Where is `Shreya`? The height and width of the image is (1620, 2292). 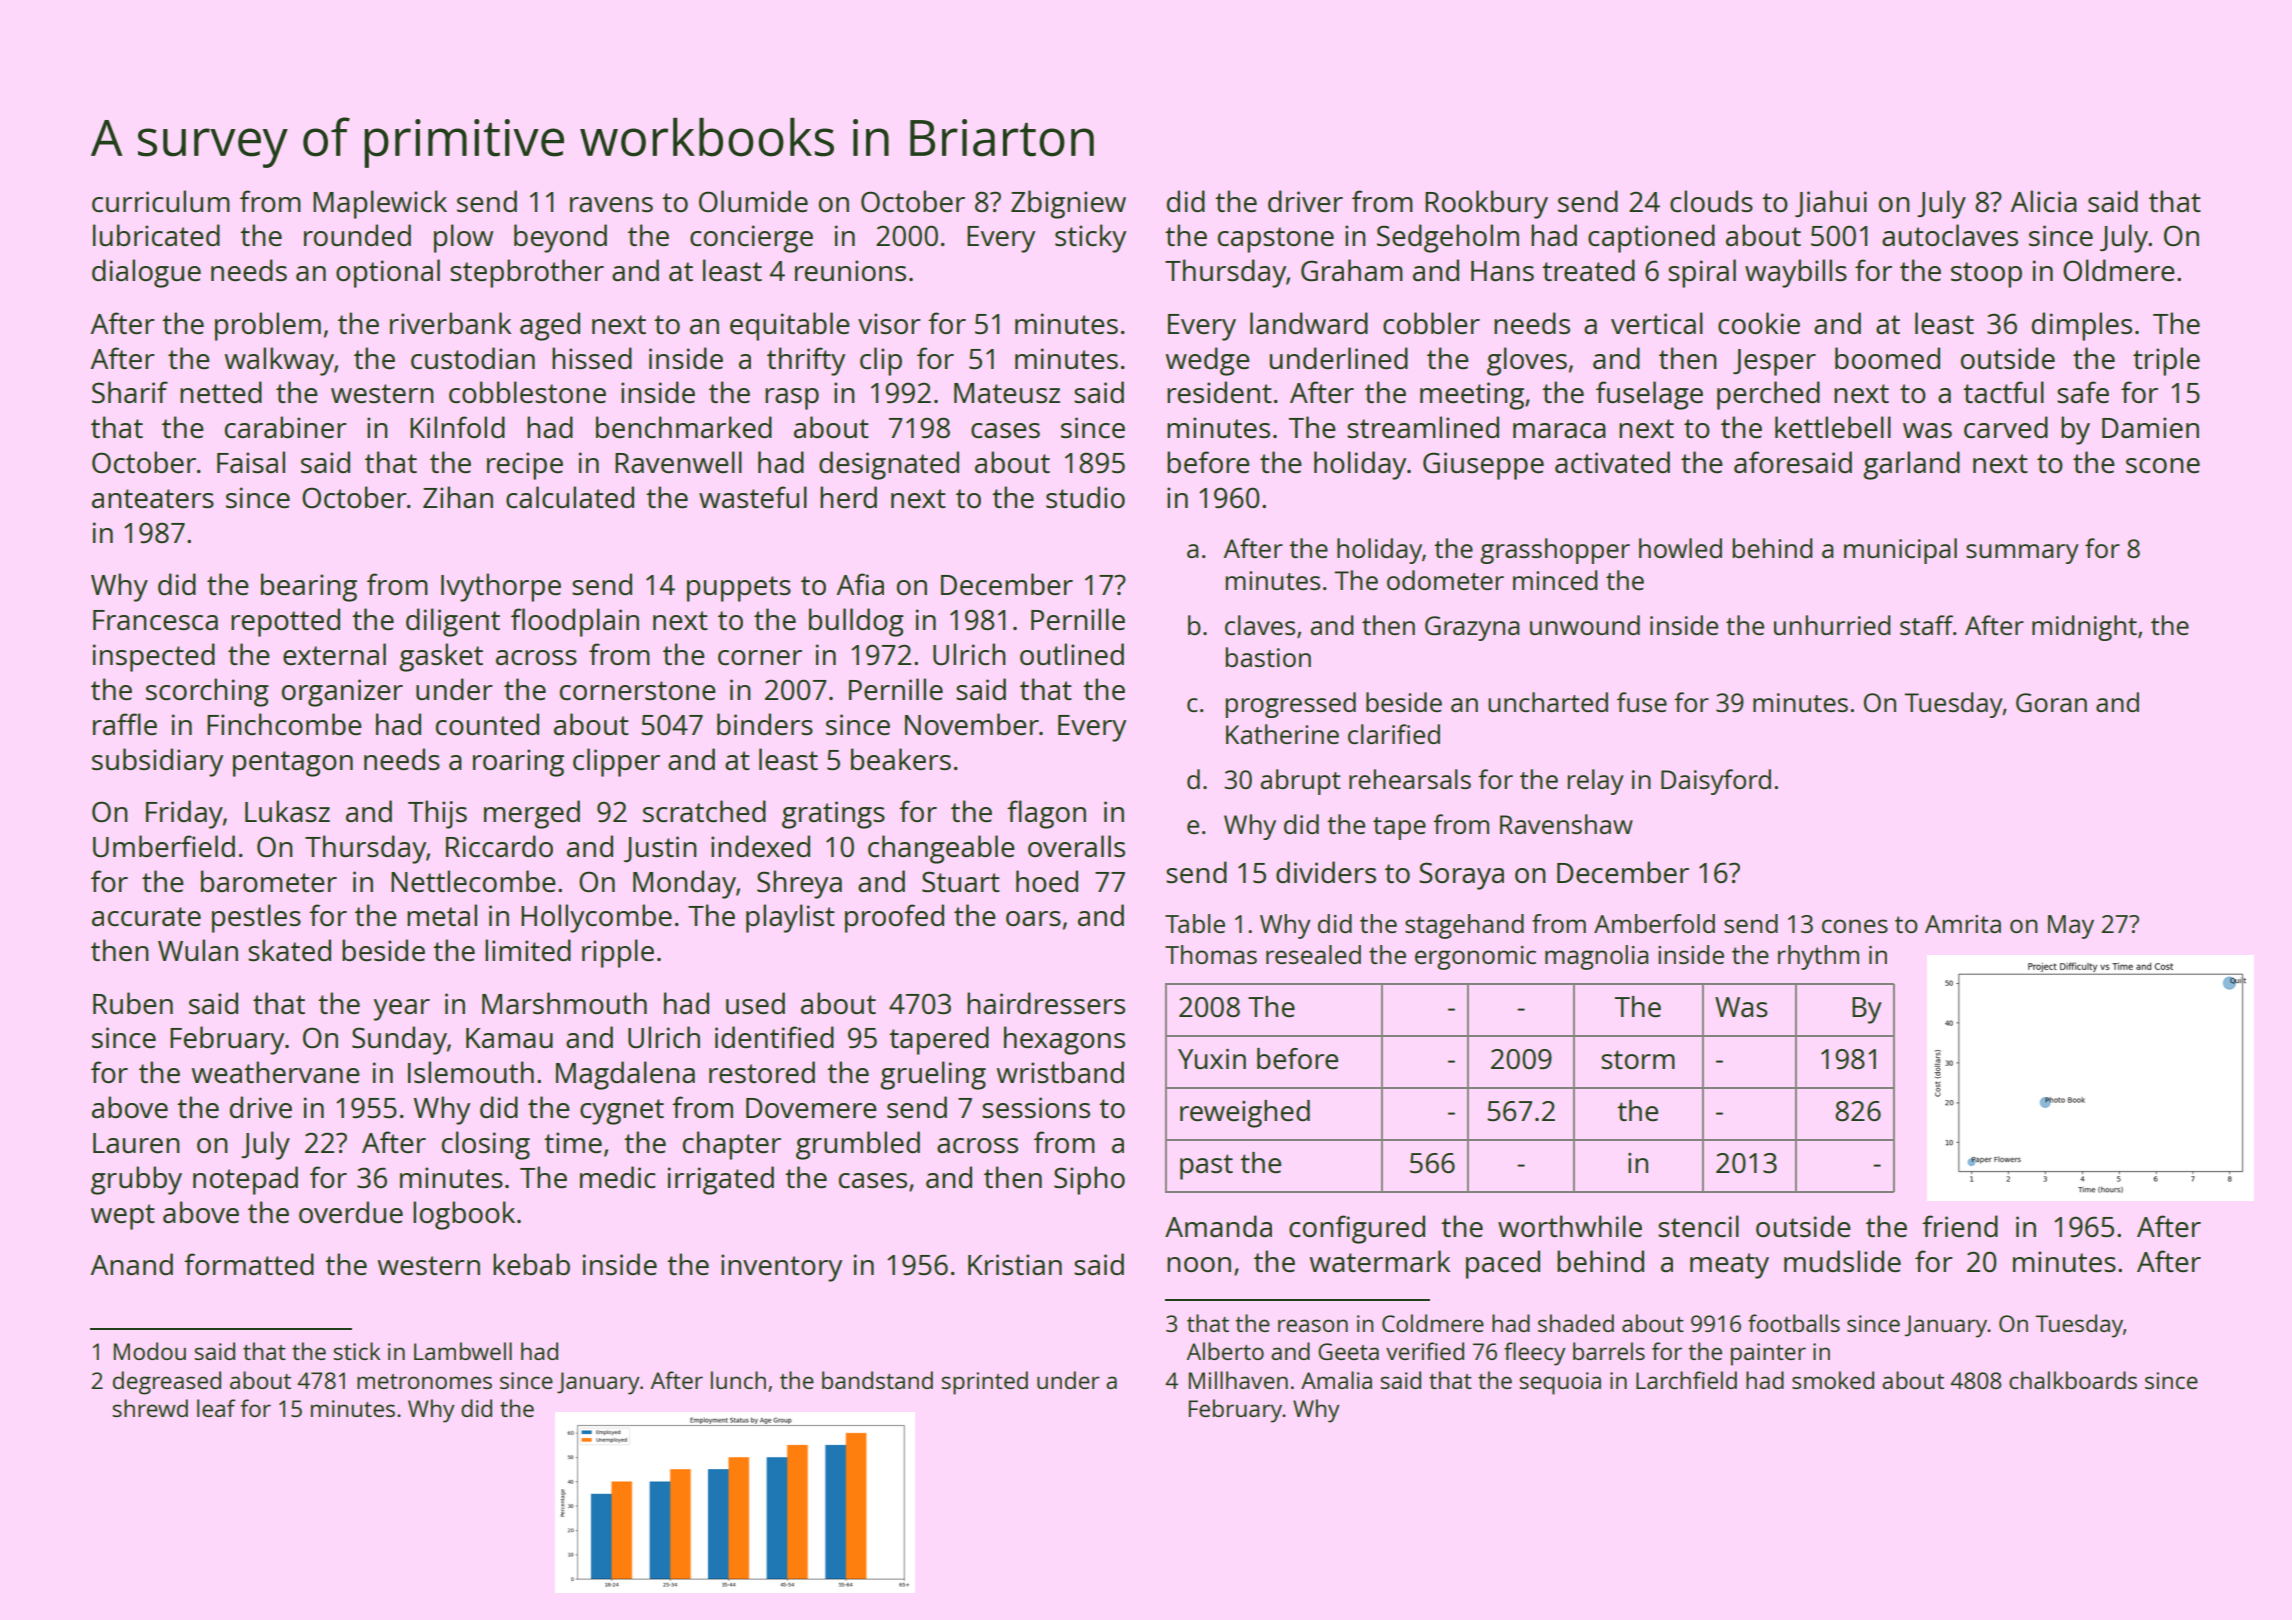 Shreya is located at coordinates (799, 884).
